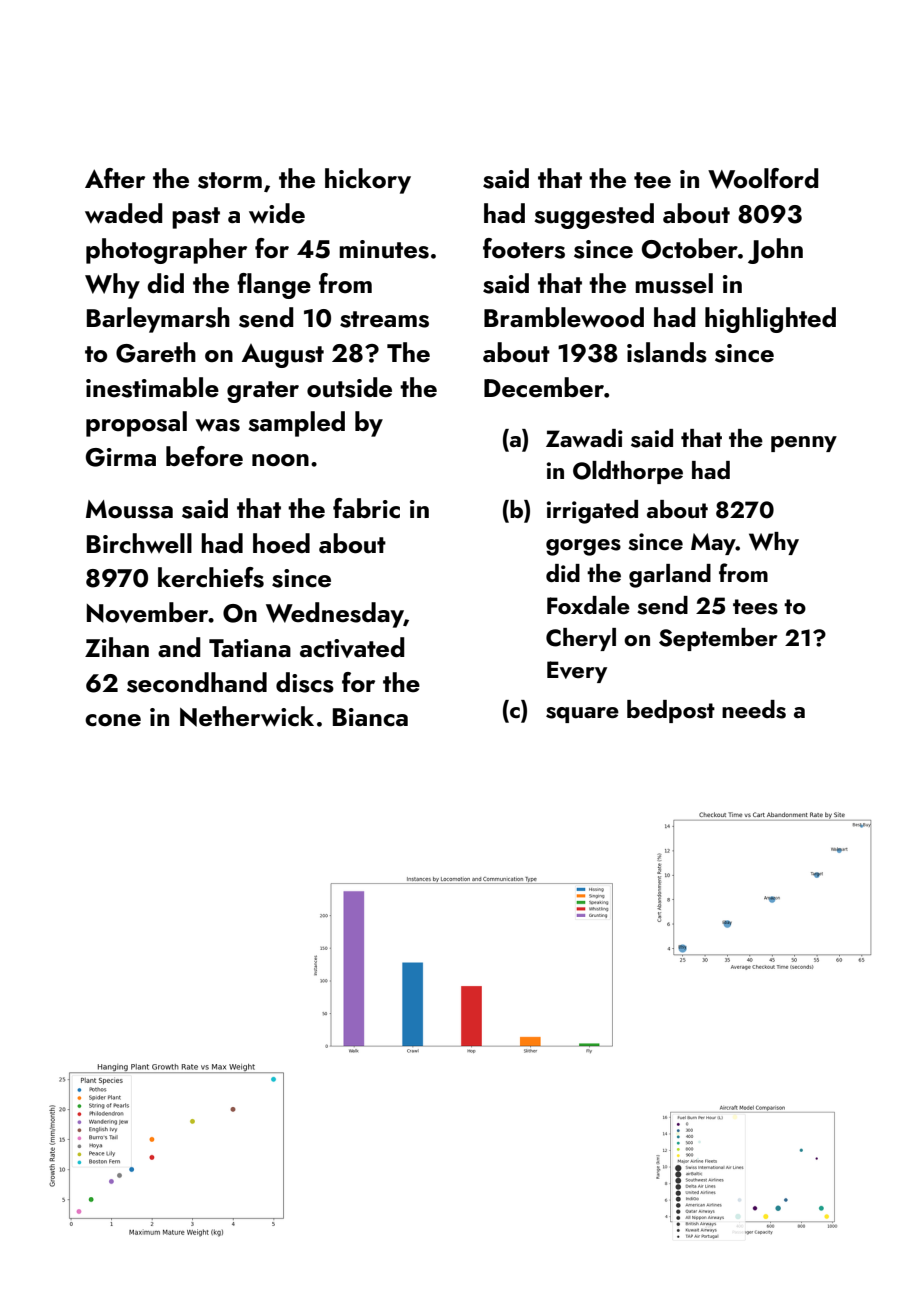 This image has height=1311, width=924. What do you see at coordinates (763, 178) in the image?
I see `Woolford` at bounding box center [763, 178].
